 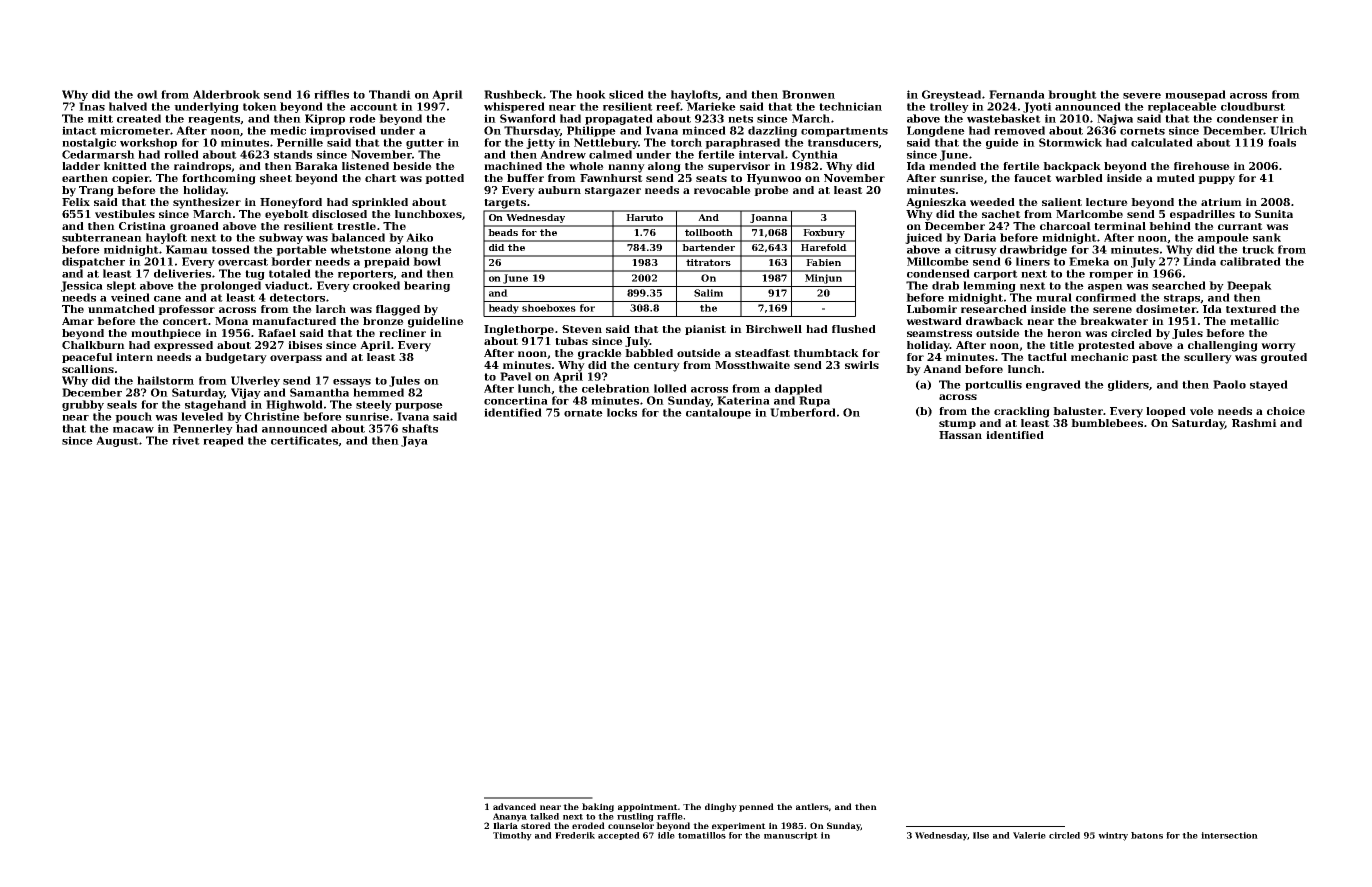 I want to click on drawbridge, so click(x=1033, y=250).
